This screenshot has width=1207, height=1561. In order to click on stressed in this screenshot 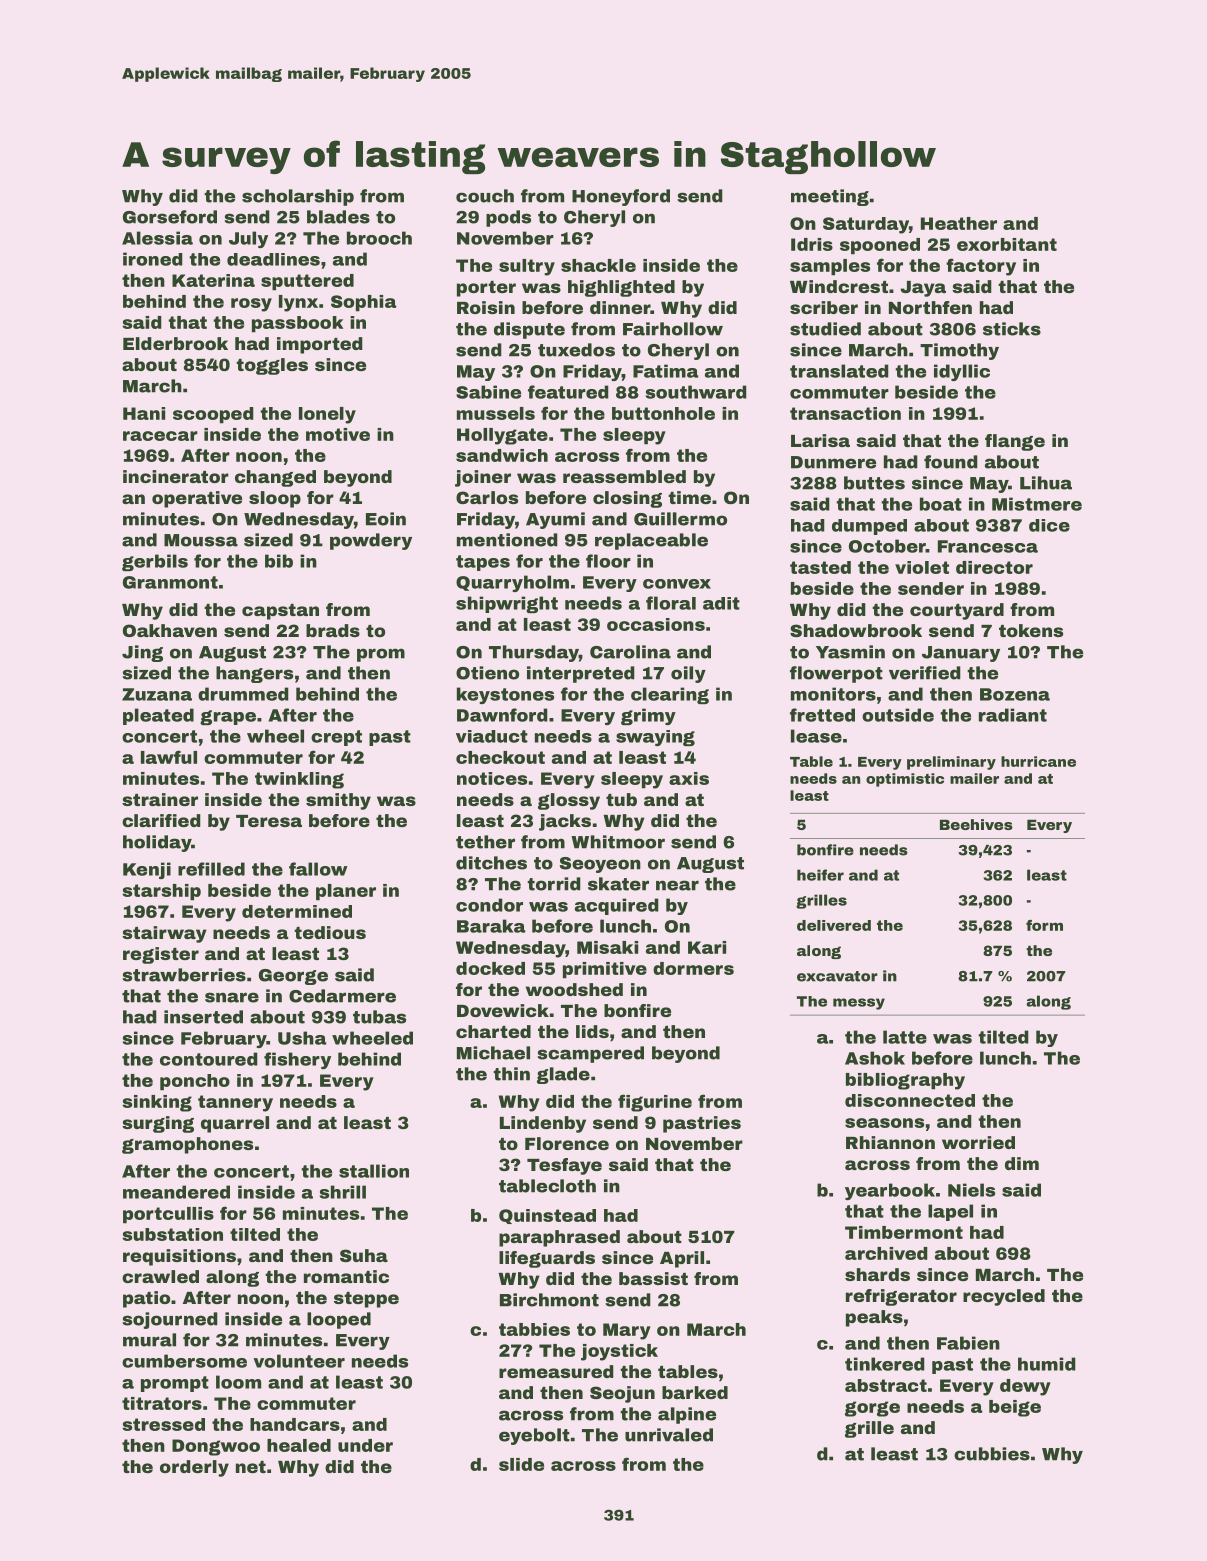, I will do `click(163, 1424)`.
